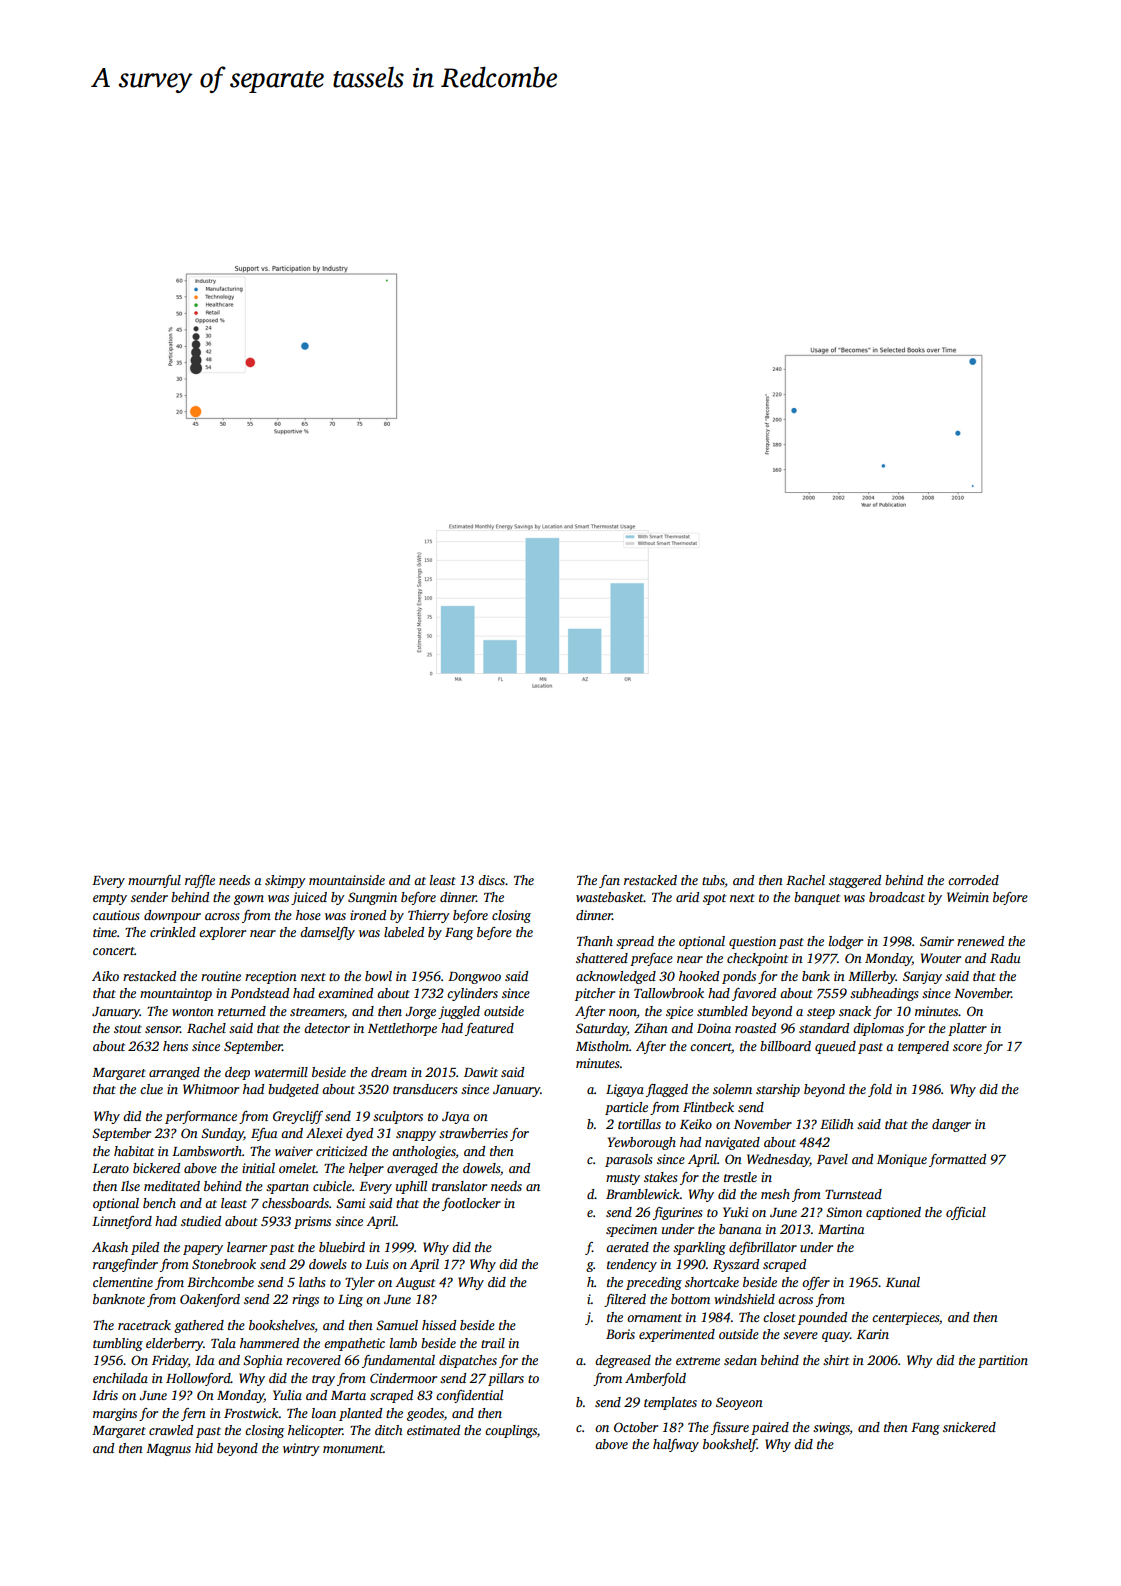 The image size is (1121, 1586). I want to click on Radu, so click(1005, 958).
